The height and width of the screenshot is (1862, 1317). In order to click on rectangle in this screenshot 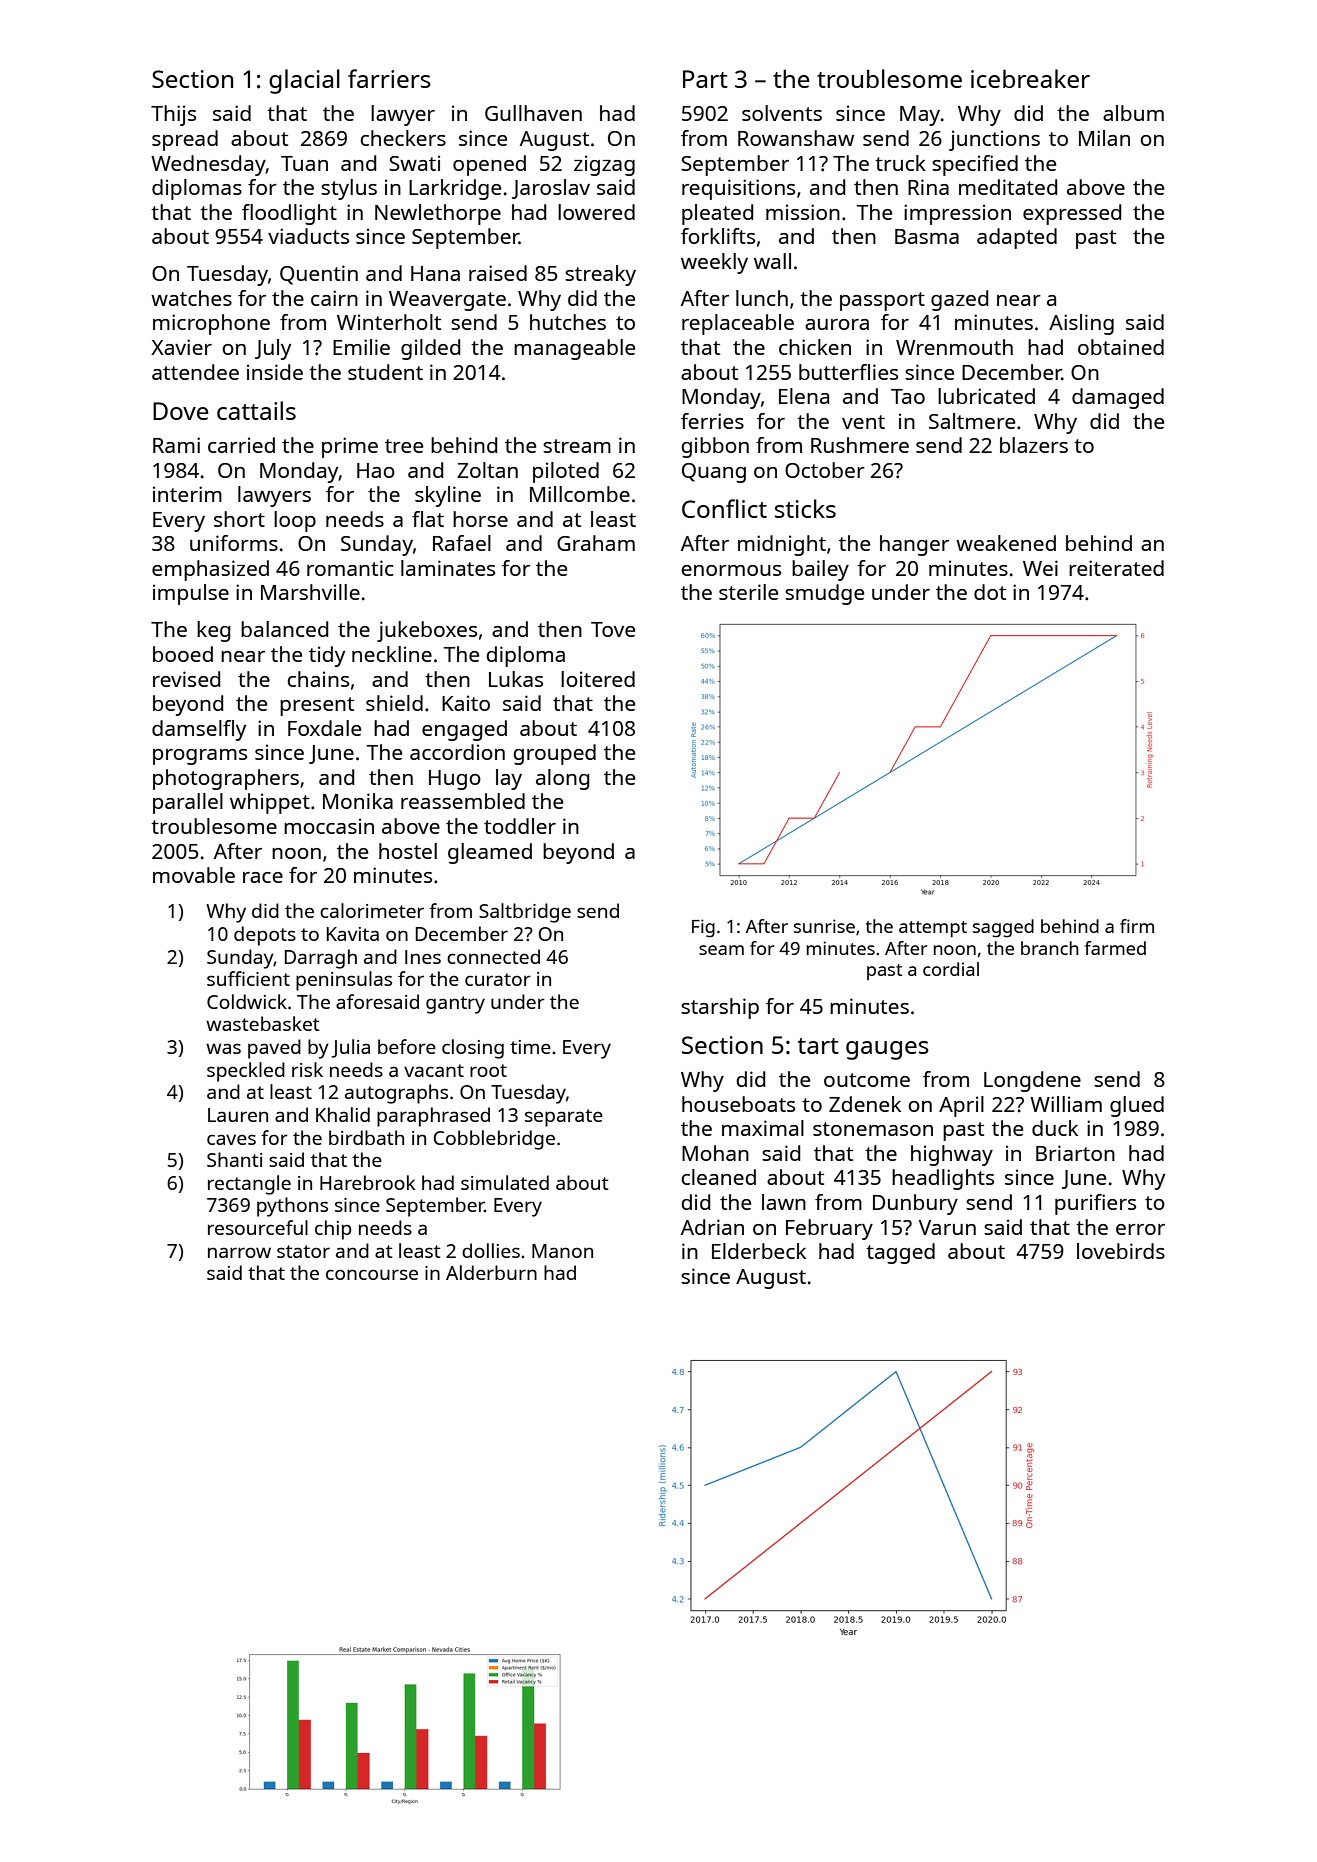, I will do `click(249, 1185)`.
